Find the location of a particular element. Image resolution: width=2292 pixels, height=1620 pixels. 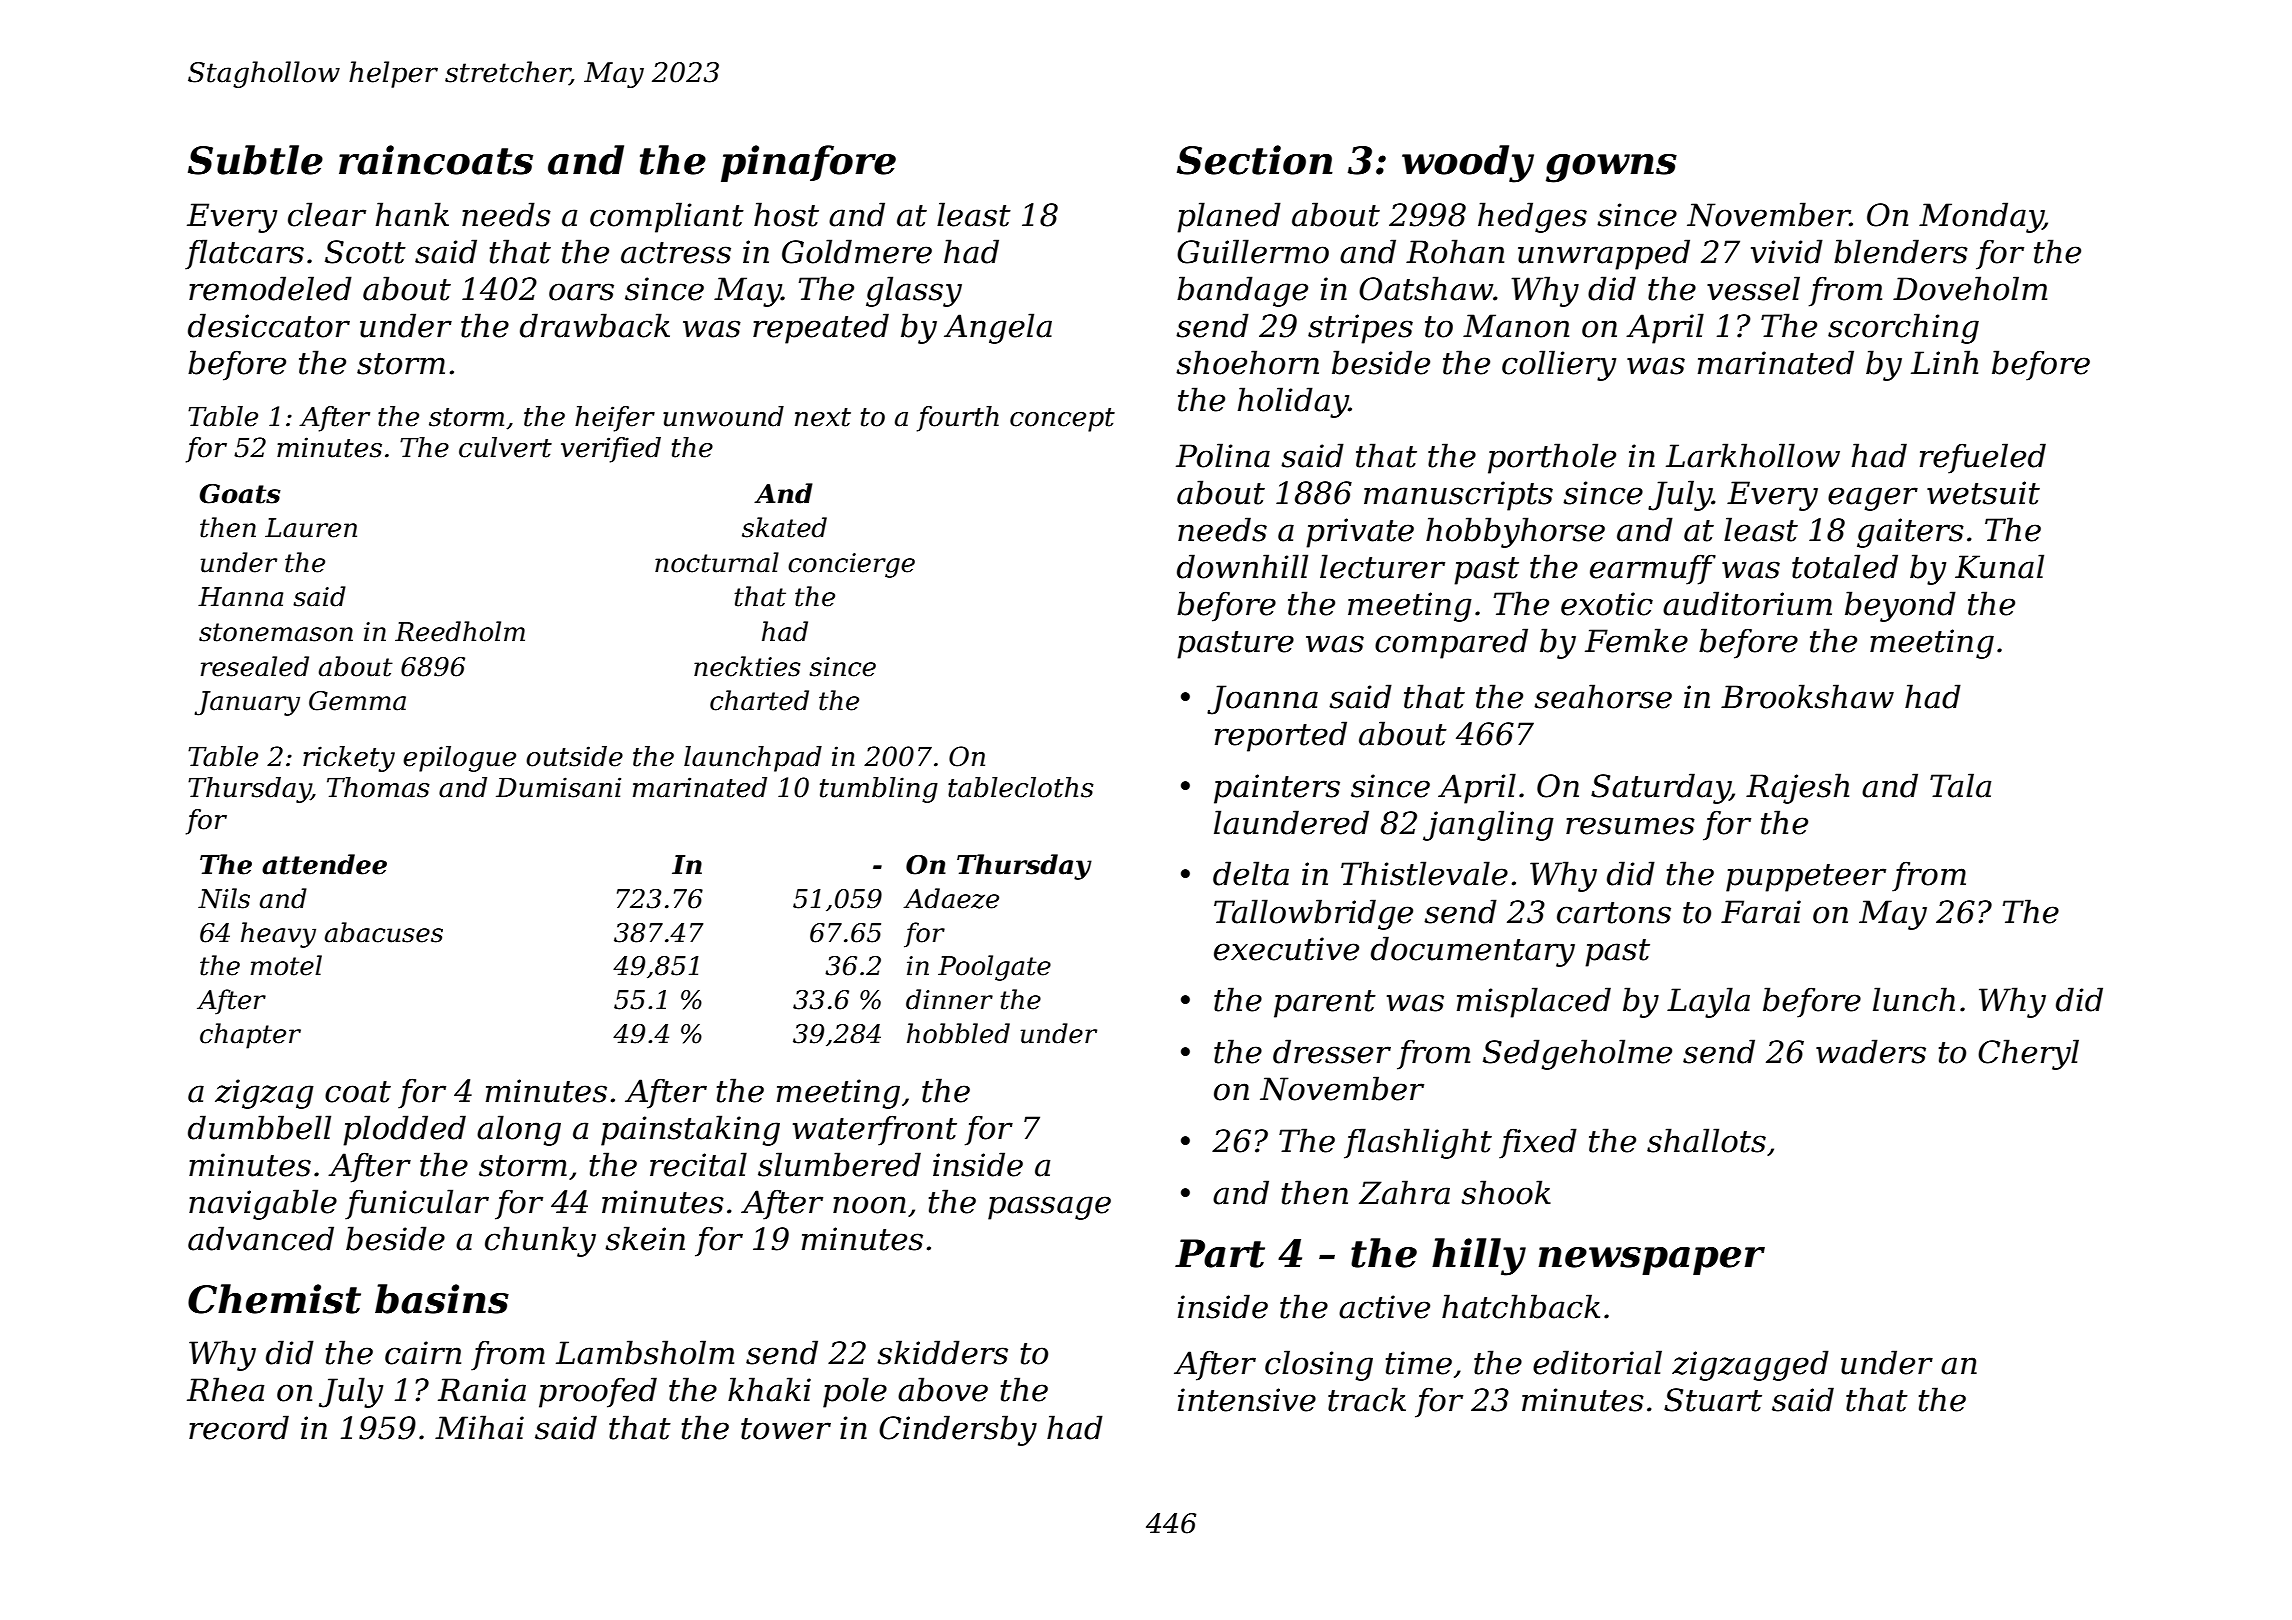

Subtle is located at coordinates (255, 160).
